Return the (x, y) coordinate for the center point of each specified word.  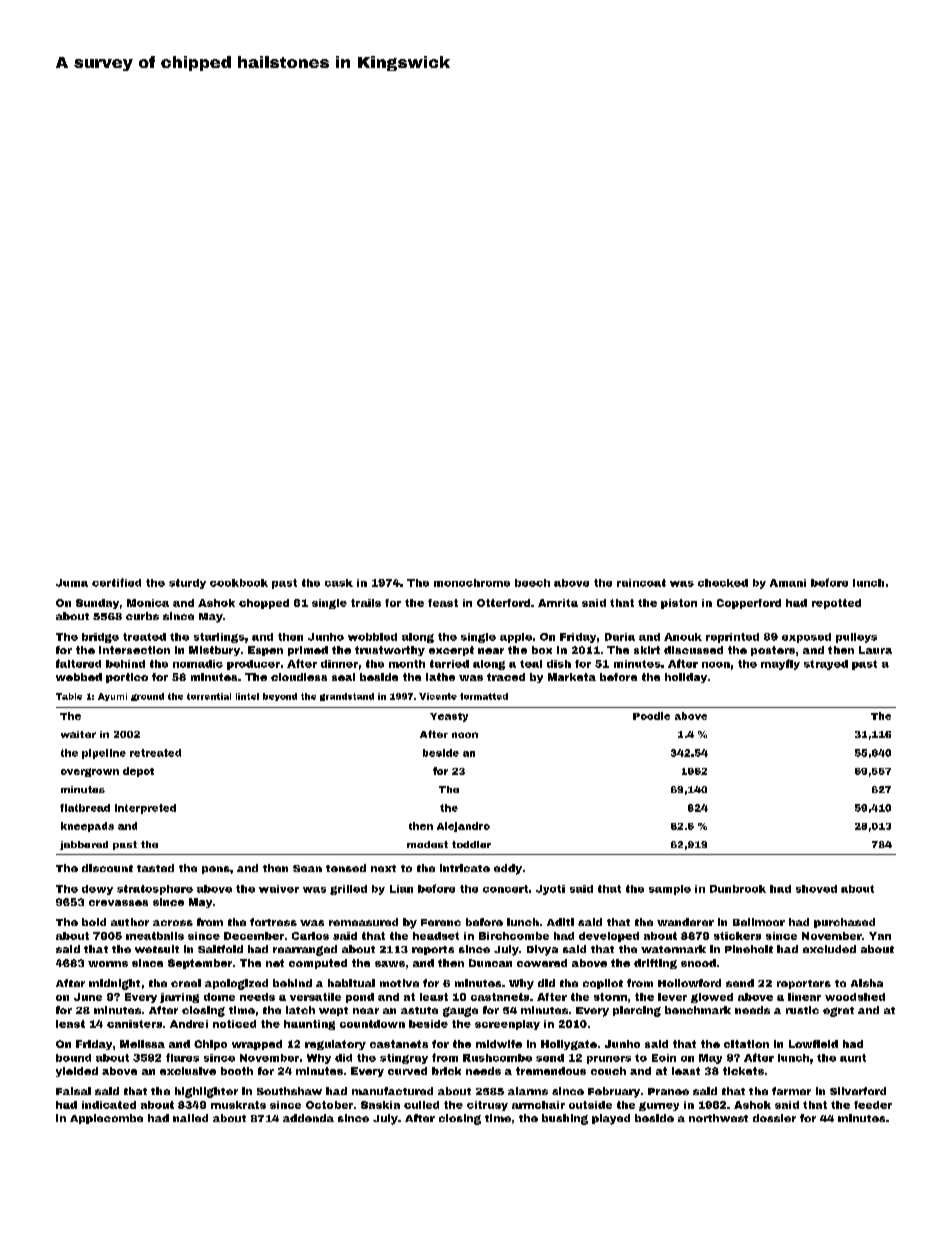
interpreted (145, 809)
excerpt (451, 651)
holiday (686, 678)
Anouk (683, 637)
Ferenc (441, 922)
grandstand (347, 697)
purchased (844, 923)
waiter (78, 734)
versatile (315, 997)
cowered (542, 963)
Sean (307, 868)
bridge (100, 638)
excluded (829, 949)
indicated (109, 1105)
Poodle (651, 716)
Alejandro (463, 827)
